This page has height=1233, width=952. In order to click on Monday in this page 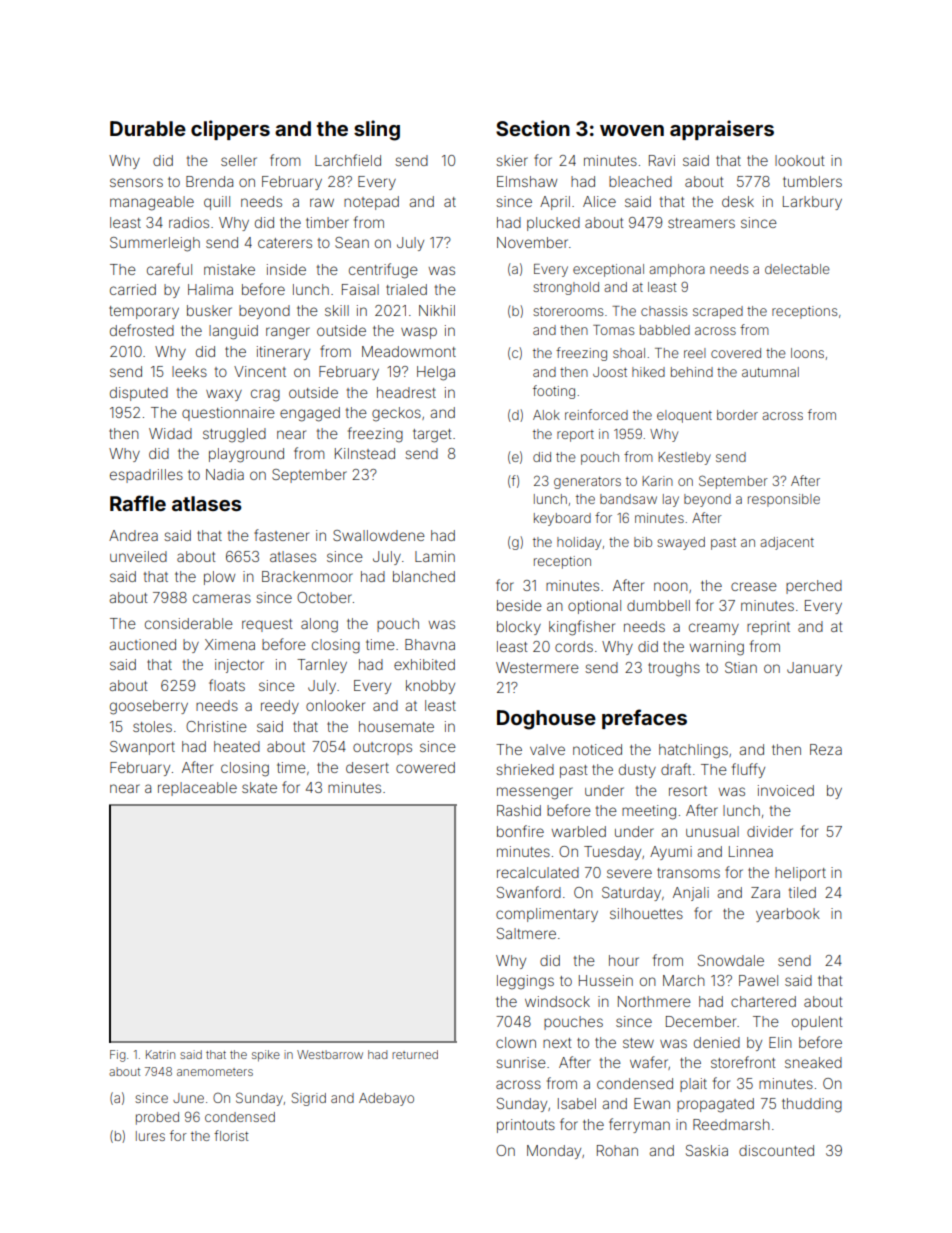, I will do `click(554, 1152)`.
